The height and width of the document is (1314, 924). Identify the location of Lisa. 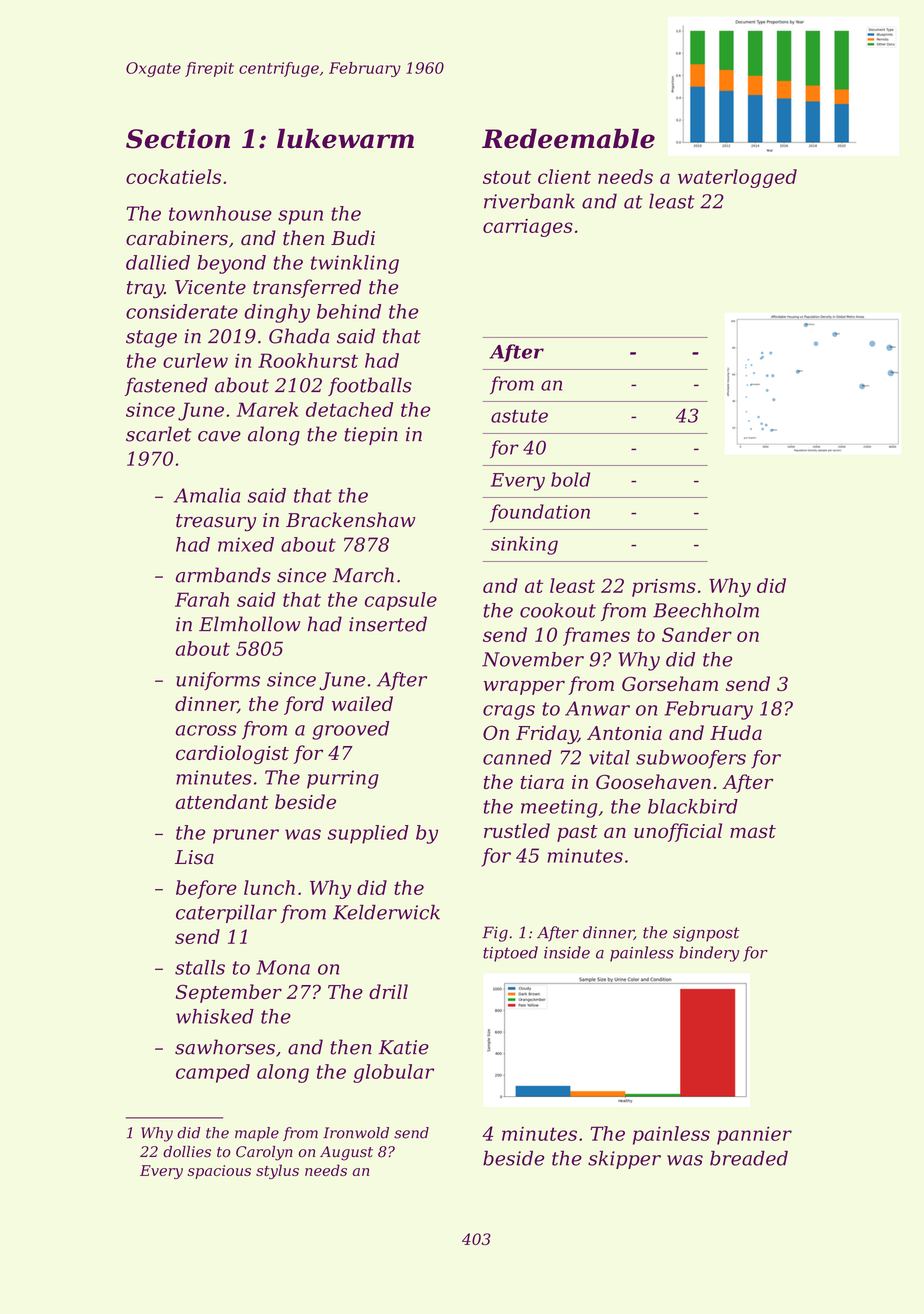
(194, 857).
